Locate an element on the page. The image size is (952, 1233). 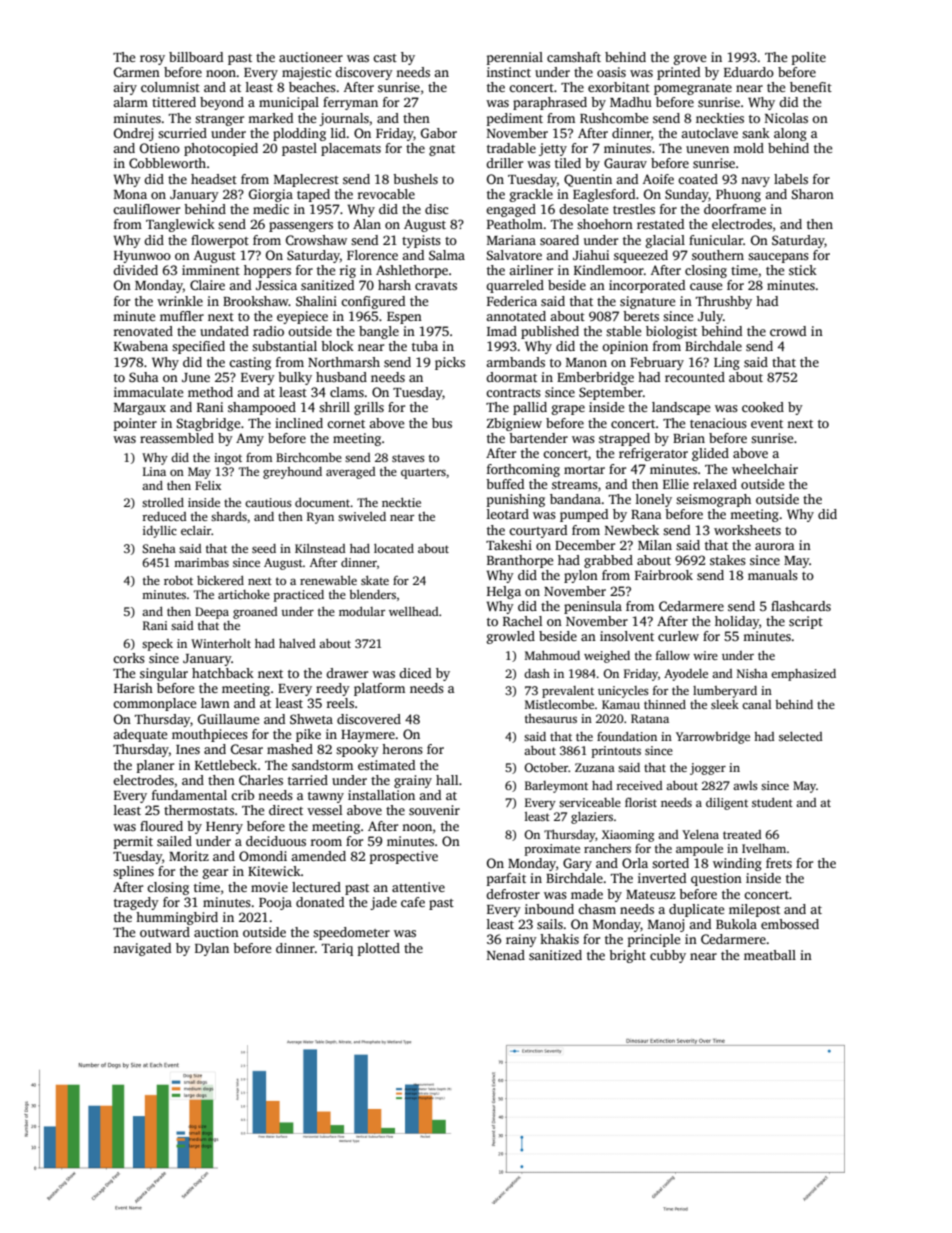
permit is located at coordinates (133, 842).
